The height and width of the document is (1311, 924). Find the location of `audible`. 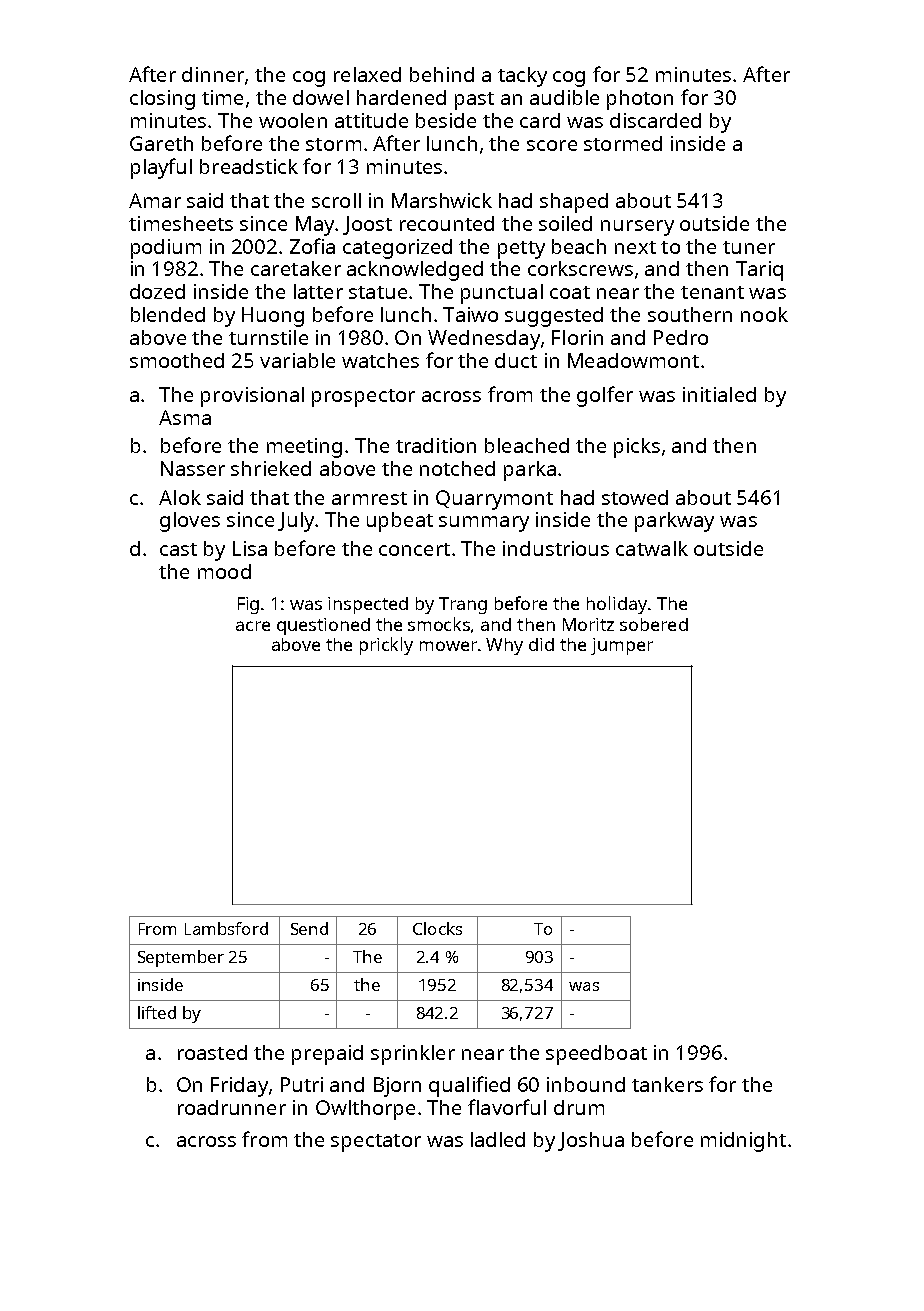

audible is located at coordinates (564, 97).
